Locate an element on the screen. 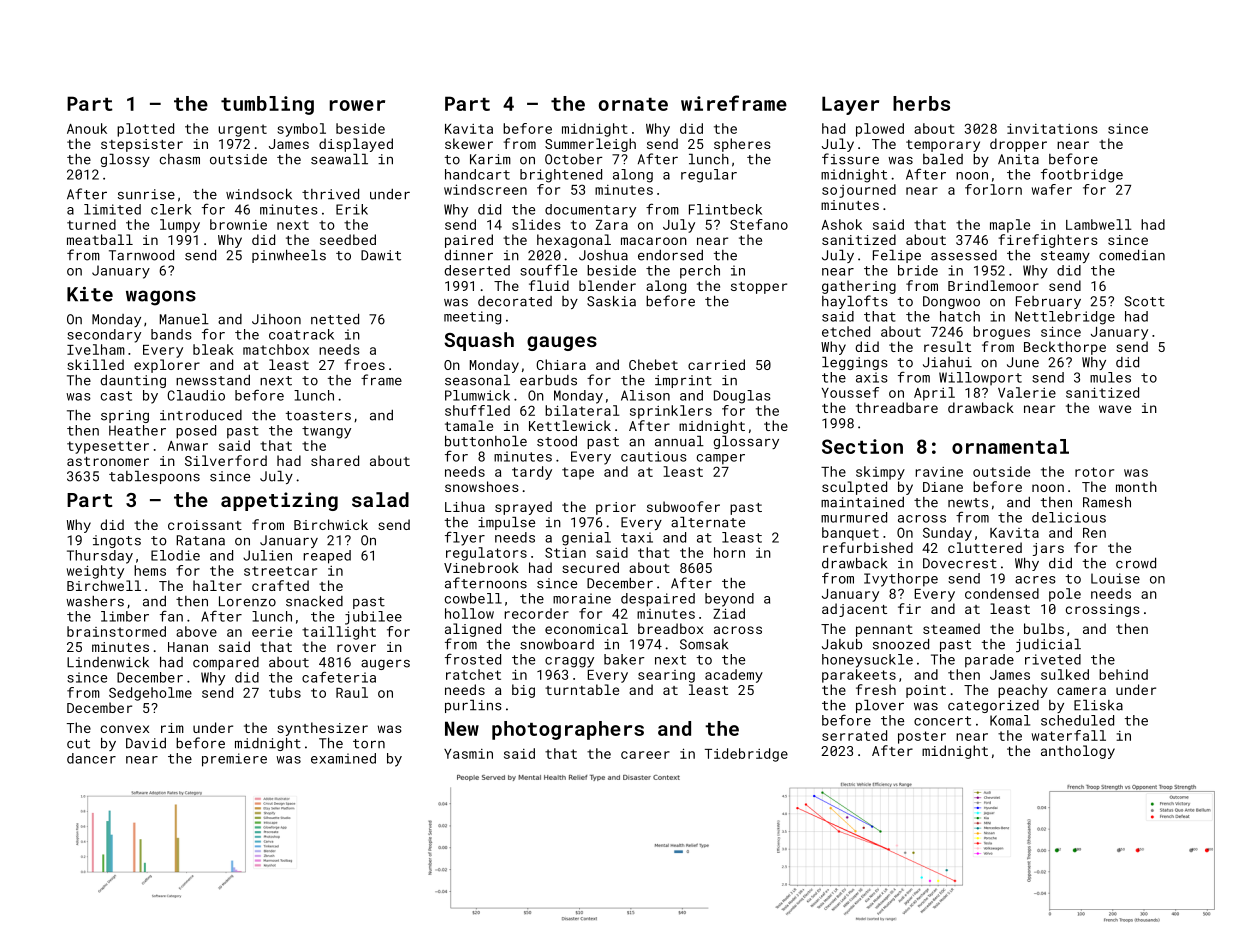 This screenshot has width=1233, height=952. Plumwick is located at coordinates (477, 395).
